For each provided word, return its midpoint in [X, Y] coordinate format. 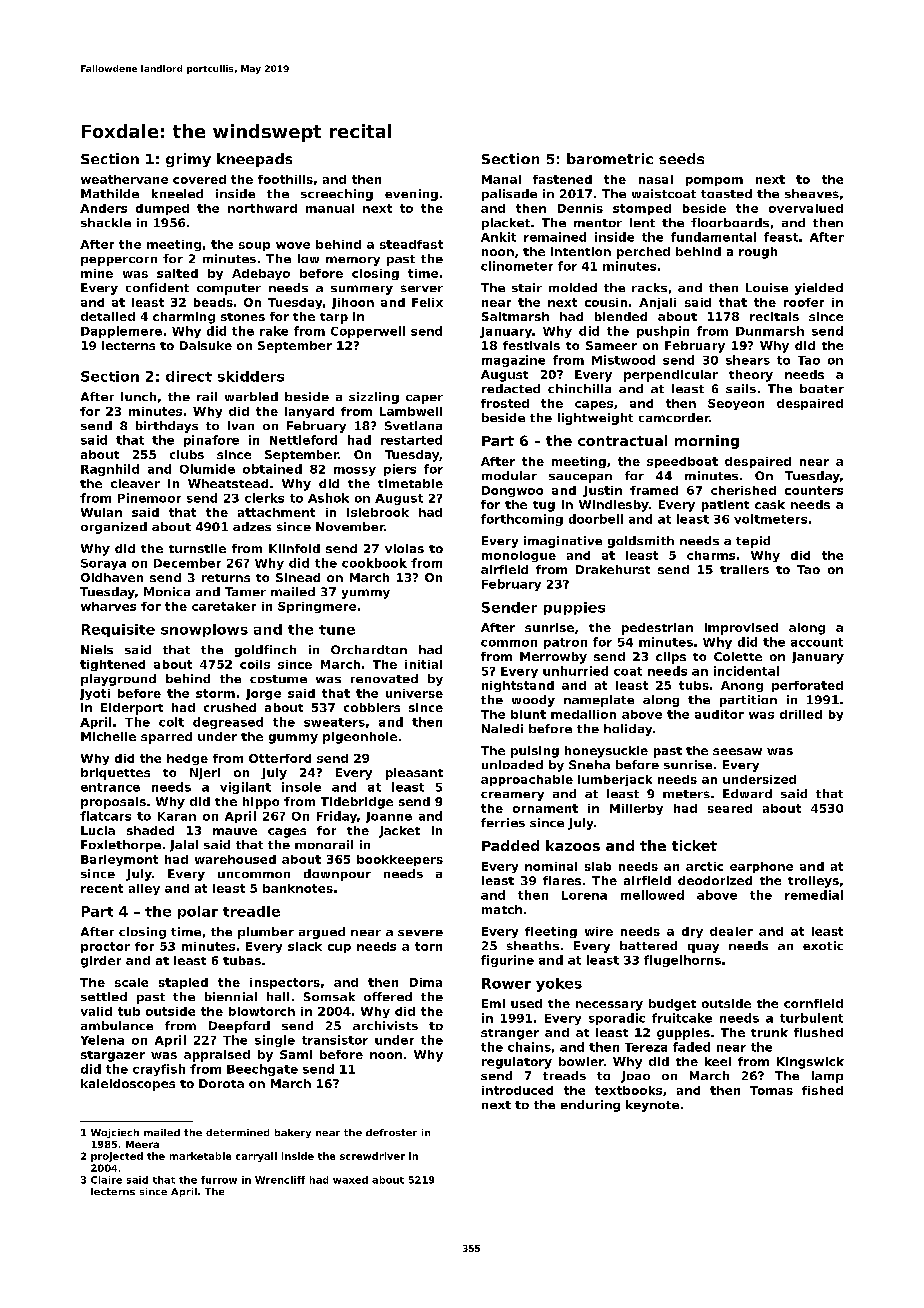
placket [506, 224]
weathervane [124, 179]
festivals [531, 345]
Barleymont [119, 860]
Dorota [221, 1083]
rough [758, 253]
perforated [807, 686]
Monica [167, 591]
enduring [590, 1106]
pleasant [414, 774]
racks [649, 287]
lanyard [309, 412]
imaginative [563, 542]
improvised [741, 629]
